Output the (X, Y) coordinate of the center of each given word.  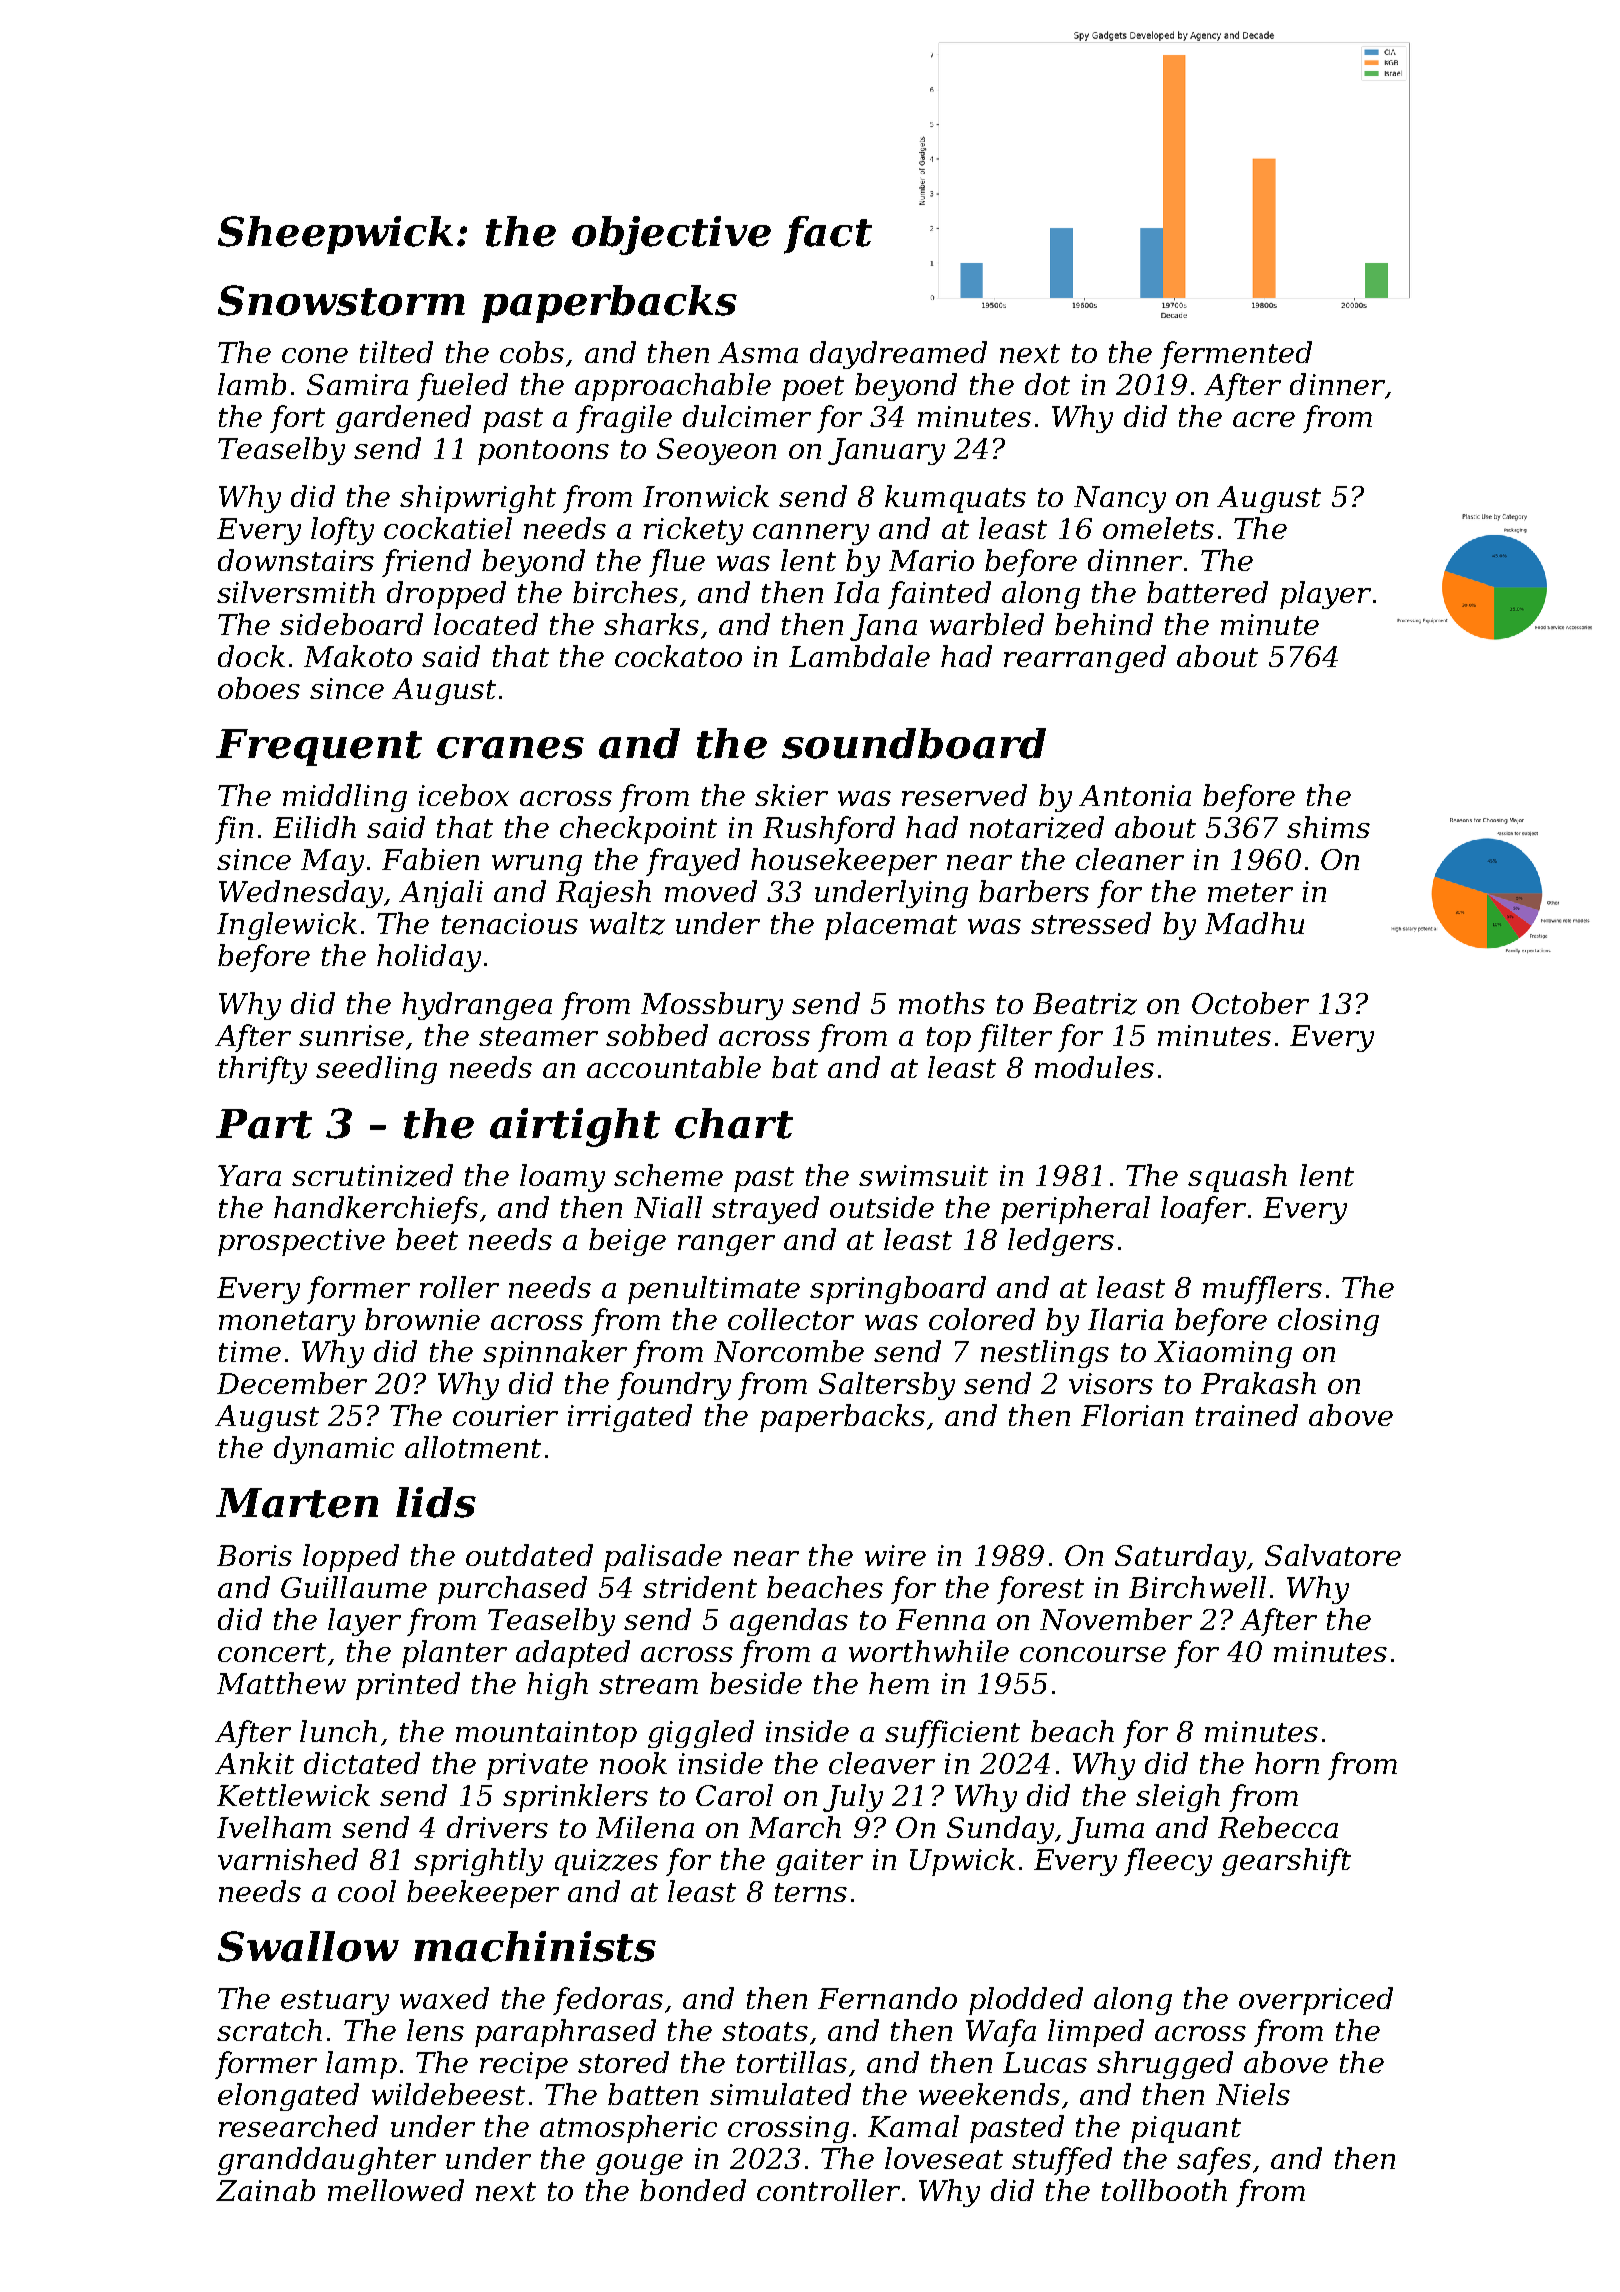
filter (1015, 1038)
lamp (361, 2065)
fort (297, 419)
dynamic (334, 1450)
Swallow (308, 1946)
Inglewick (287, 926)
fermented (1236, 355)
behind (1104, 624)
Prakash (1258, 1383)
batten (653, 2094)
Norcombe (789, 1351)
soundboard (914, 743)
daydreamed (898, 355)
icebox (464, 795)
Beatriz (1085, 1004)
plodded (1026, 2001)
